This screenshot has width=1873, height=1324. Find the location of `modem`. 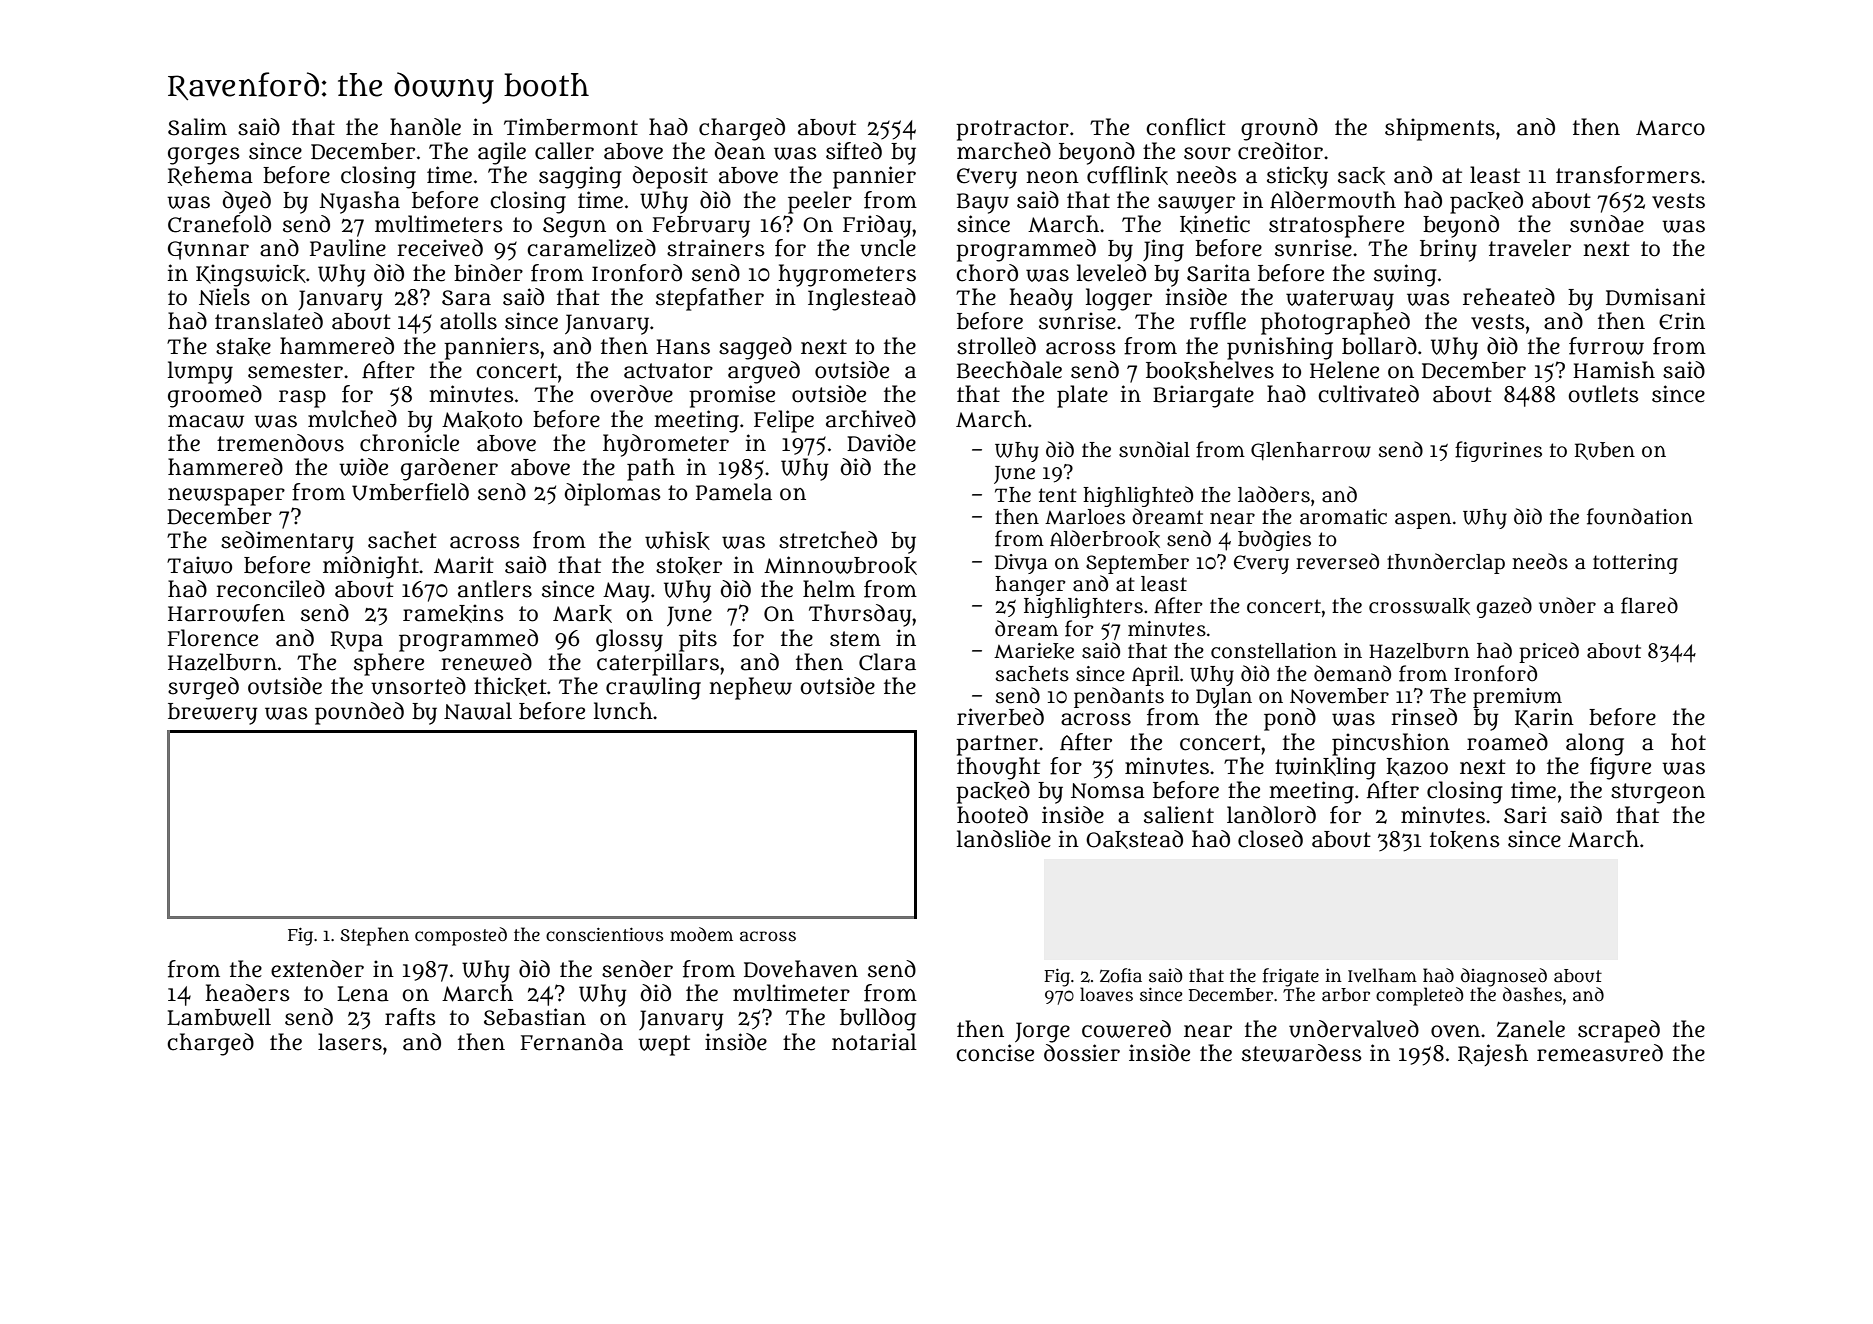

modem is located at coordinates (701, 934).
